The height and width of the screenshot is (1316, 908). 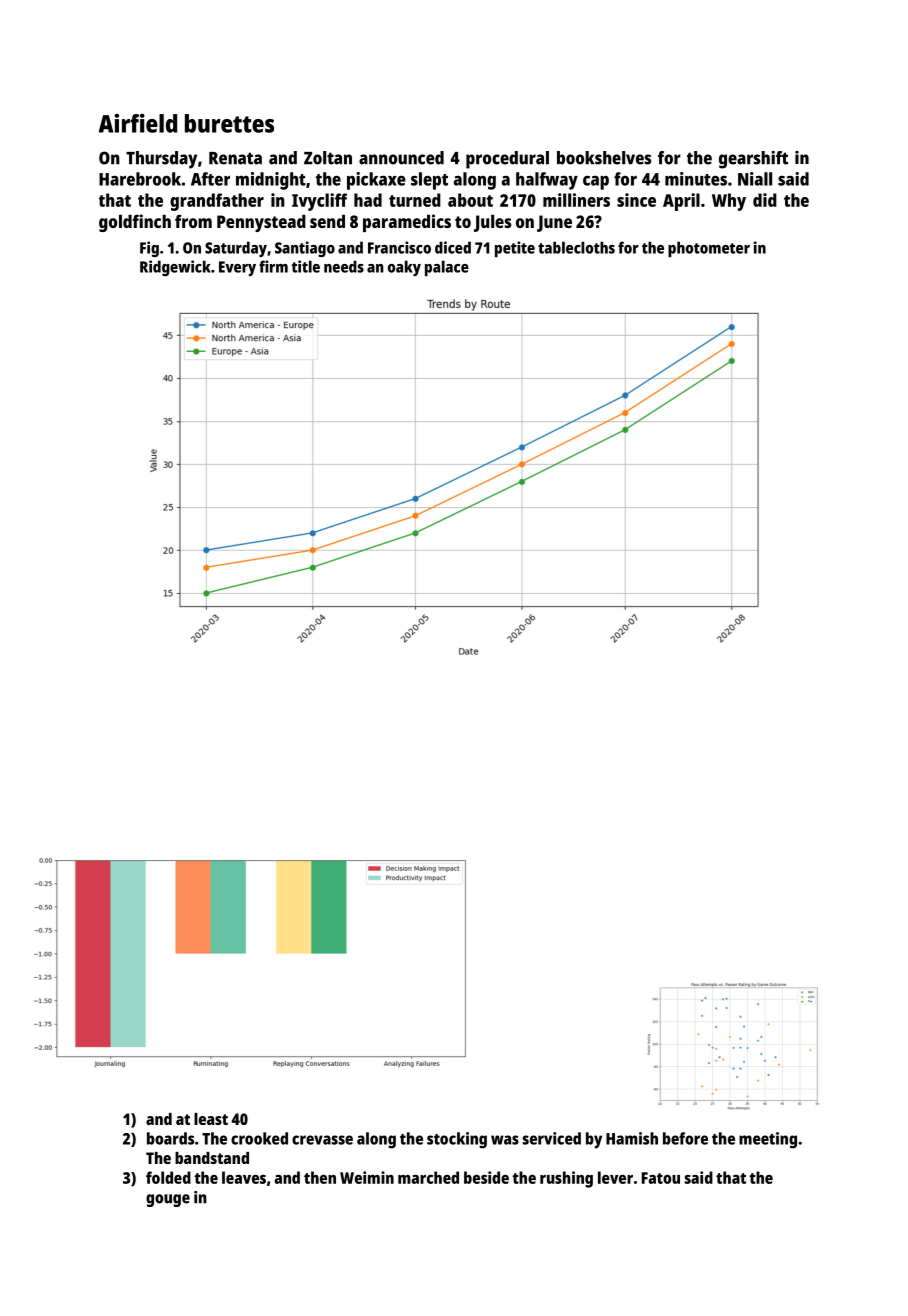 I want to click on leaves, so click(x=244, y=1177).
